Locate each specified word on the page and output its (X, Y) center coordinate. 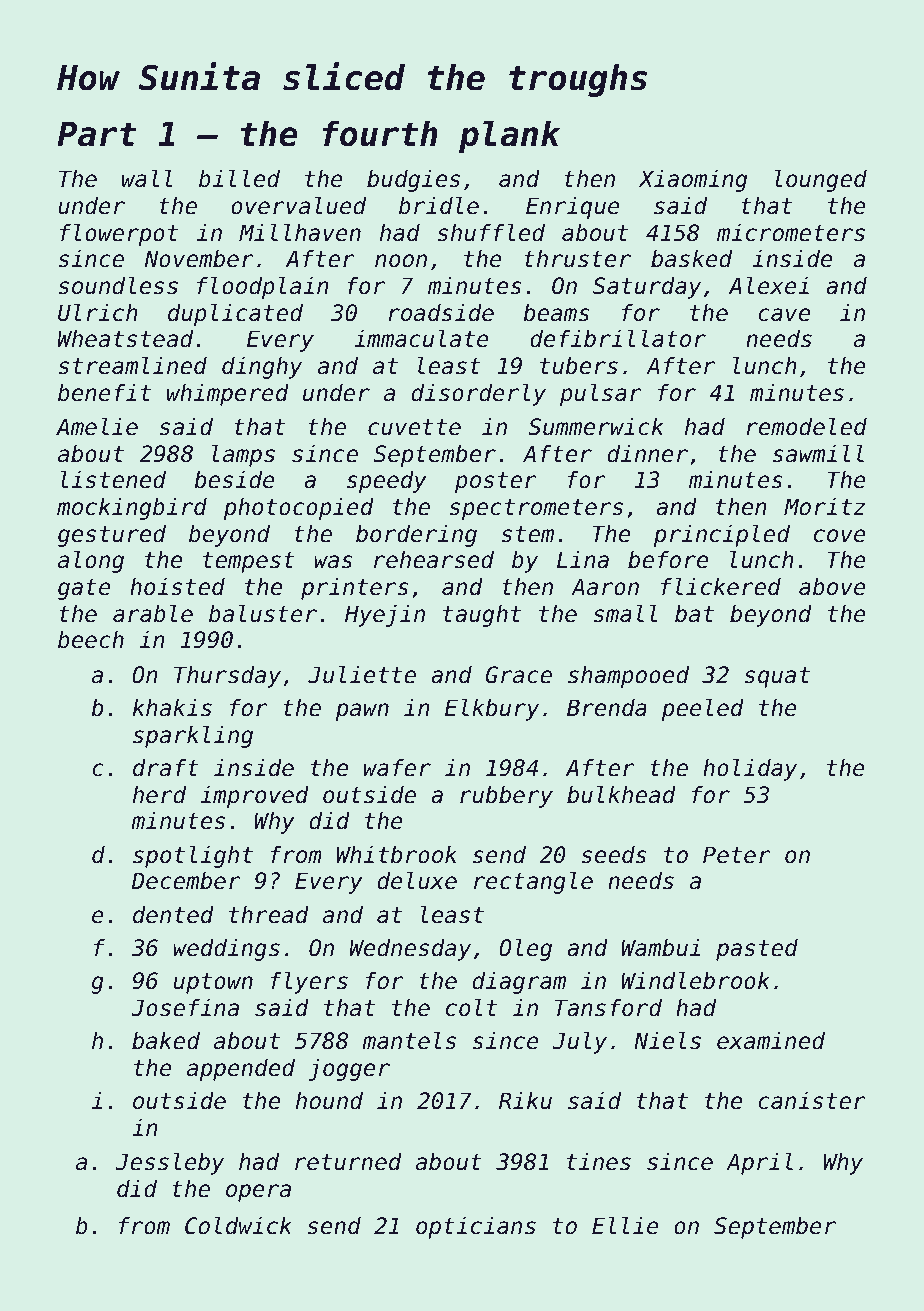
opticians (476, 1228)
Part (97, 134)
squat (777, 677)
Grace (519, 675)
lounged (821, 180)
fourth (380, 133)
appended (241, 1070)
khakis (172, 708)
